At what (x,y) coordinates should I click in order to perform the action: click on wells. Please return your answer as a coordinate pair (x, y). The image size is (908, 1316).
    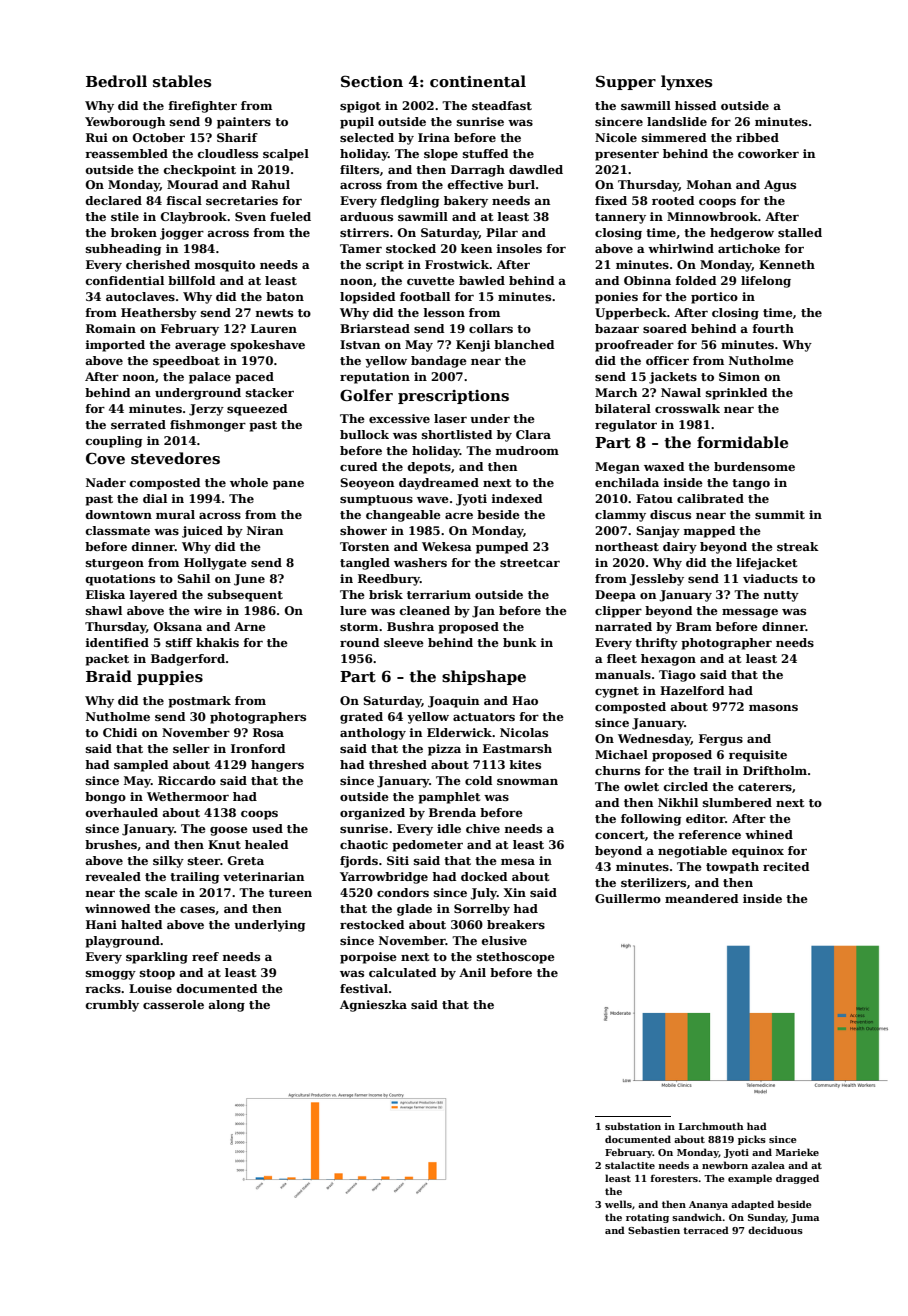
    Looking at the image, I should click on (618, 1204).
